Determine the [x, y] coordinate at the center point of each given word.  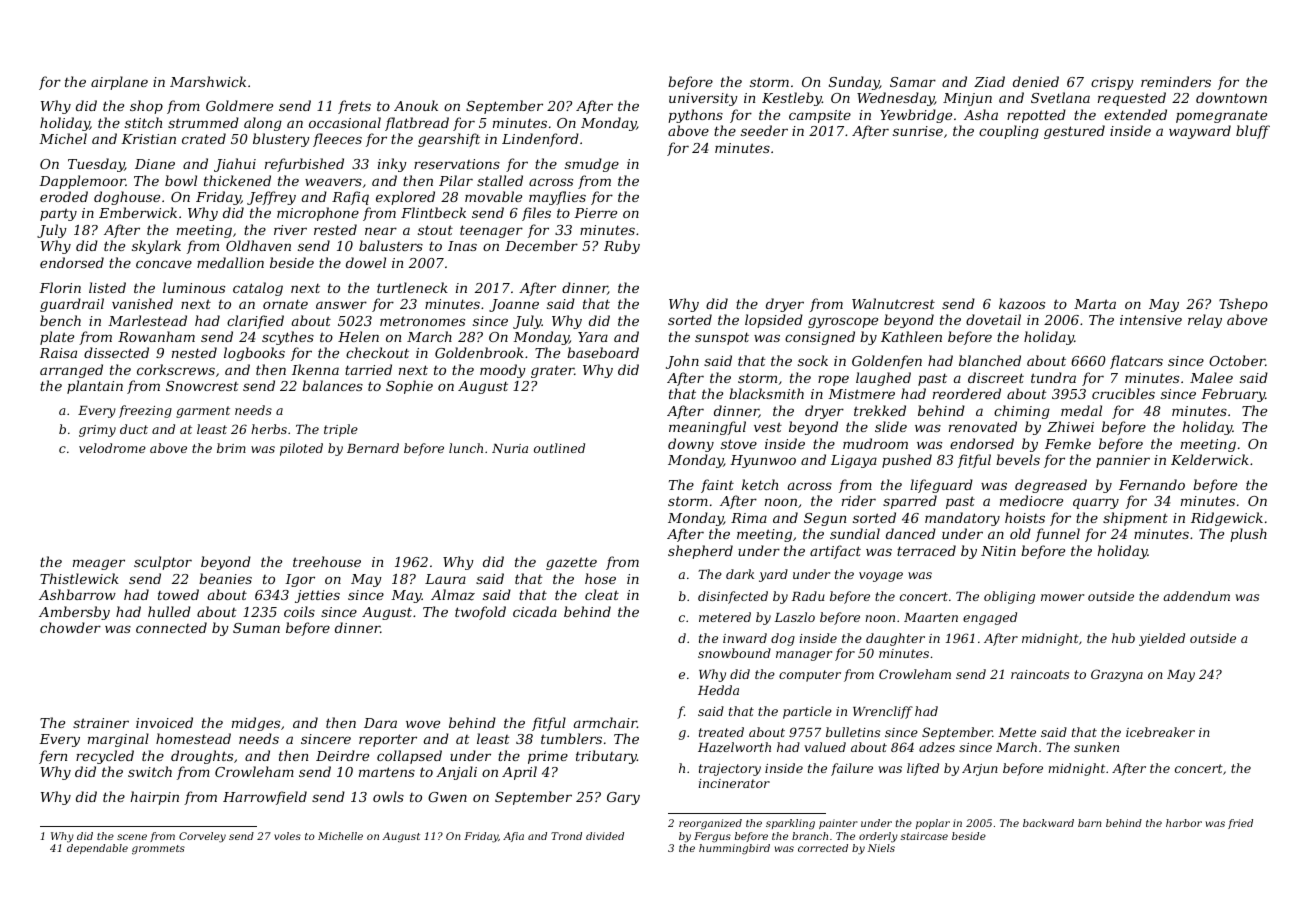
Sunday [854, 83]
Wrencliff [883, 712]
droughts [202, 757]
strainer [101, 723]
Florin [60, 287]
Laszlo [794, 617]
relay [1205, 321]
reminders [1176, 81]
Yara [593, 337]
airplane [119, 83]
